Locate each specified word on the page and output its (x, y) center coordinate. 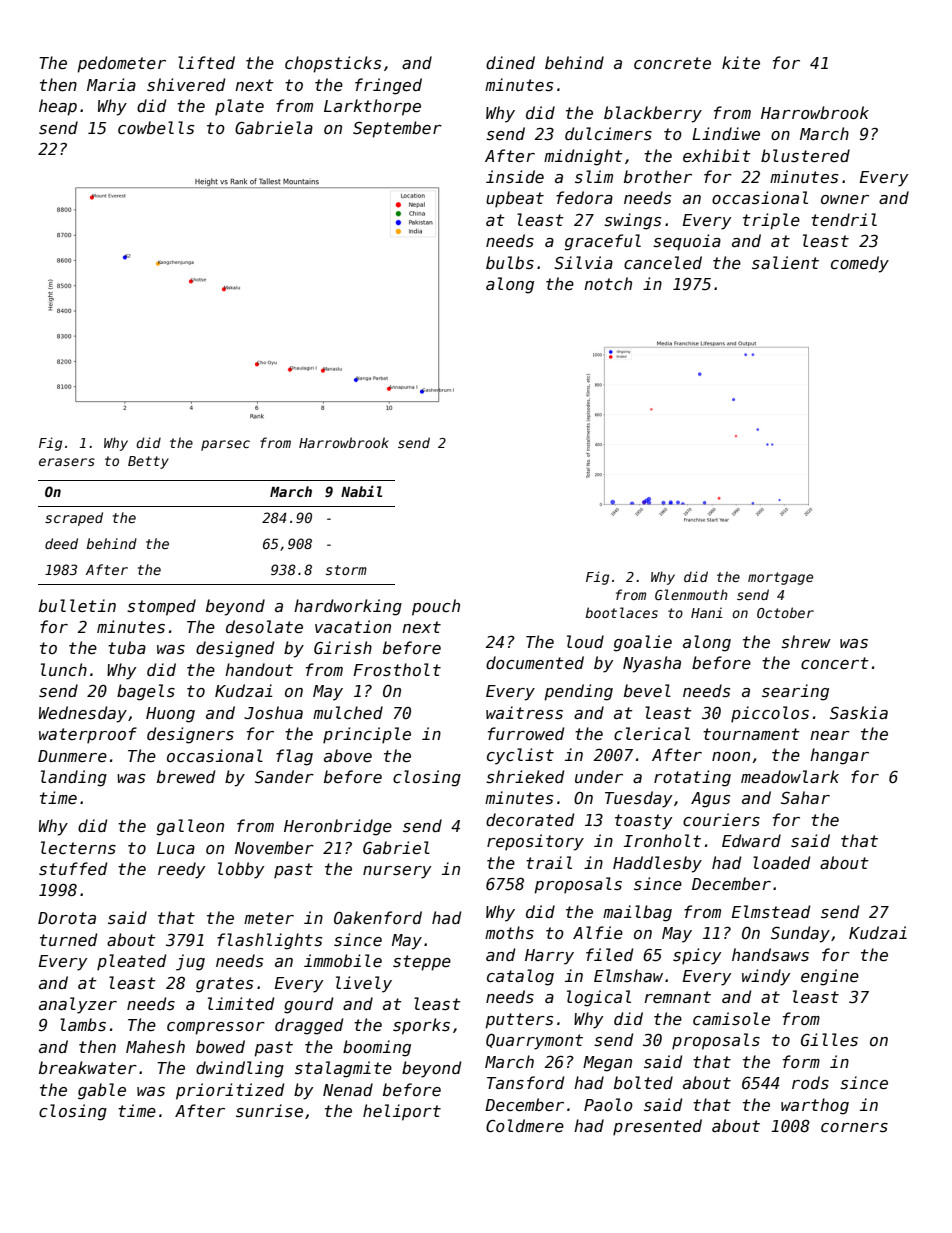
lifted (206, 62)
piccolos (770, 714)
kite (741, 62)
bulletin (77, 605)
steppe (422, 963)
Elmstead (771, 911)
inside (515, 176)
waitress (524, 713)
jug (190, 962)
